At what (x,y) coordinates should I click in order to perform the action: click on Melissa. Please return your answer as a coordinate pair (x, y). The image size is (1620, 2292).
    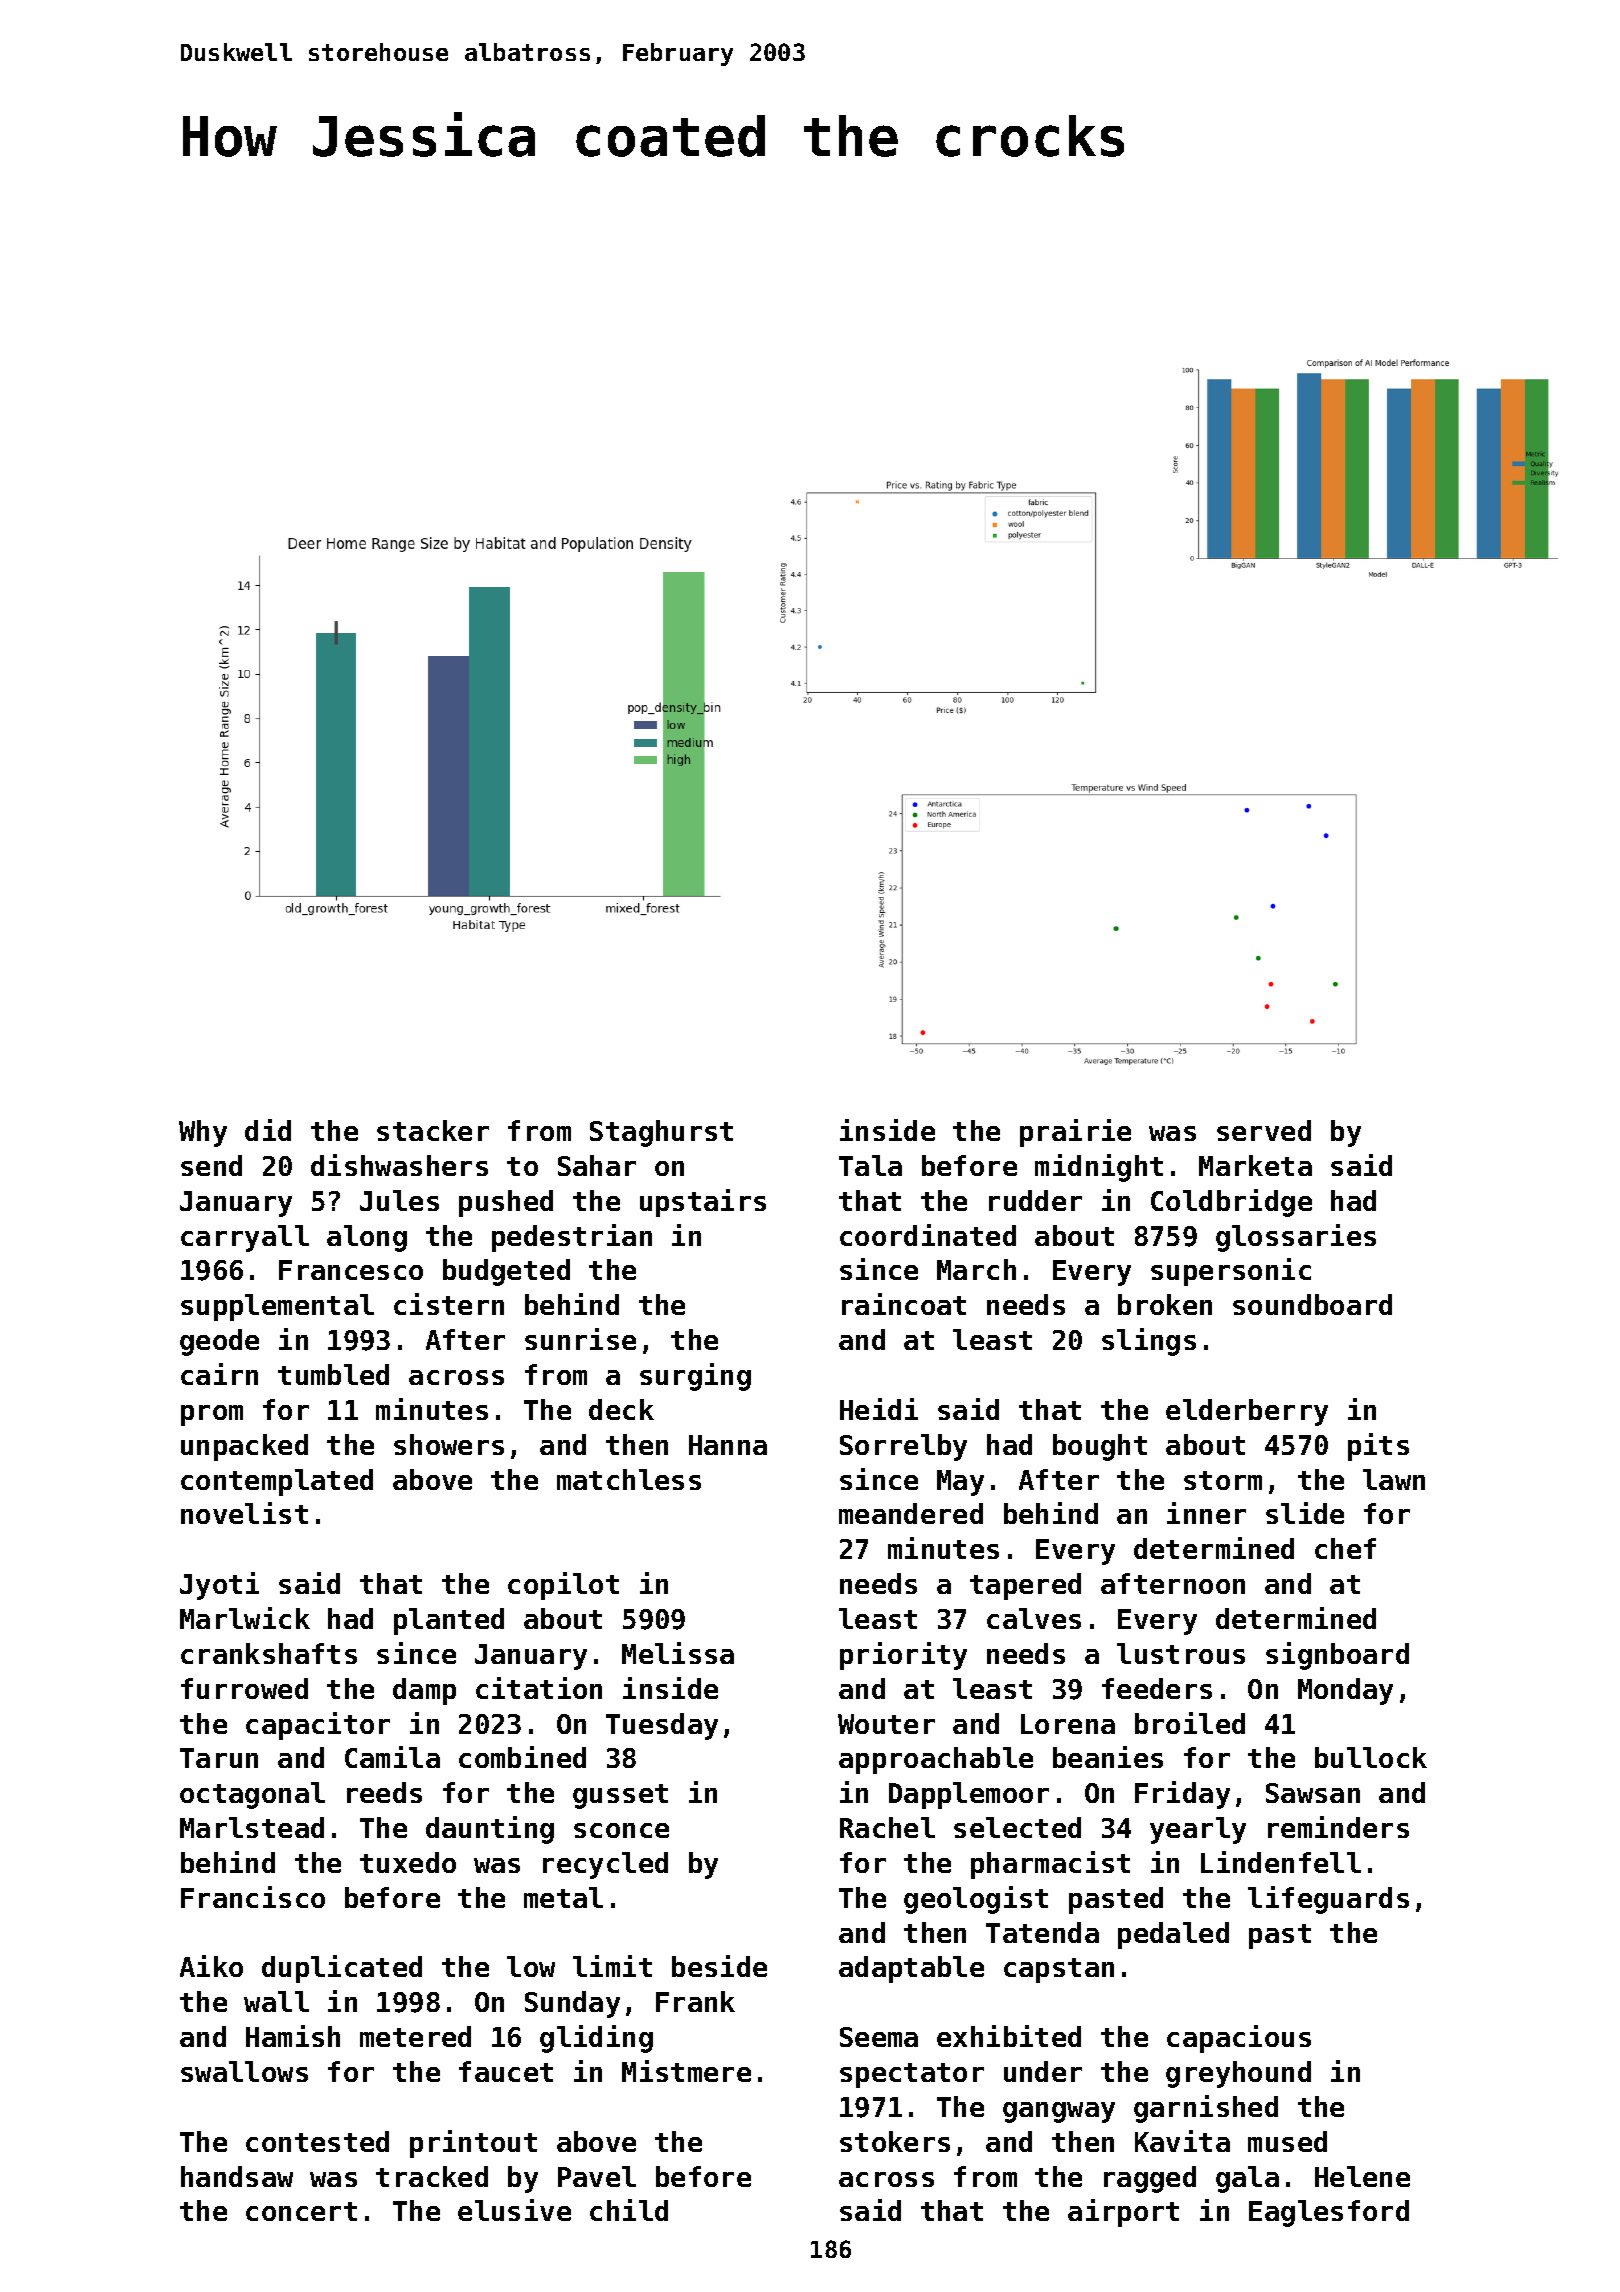
    Looking at the image, I should click on (678, 1653).
